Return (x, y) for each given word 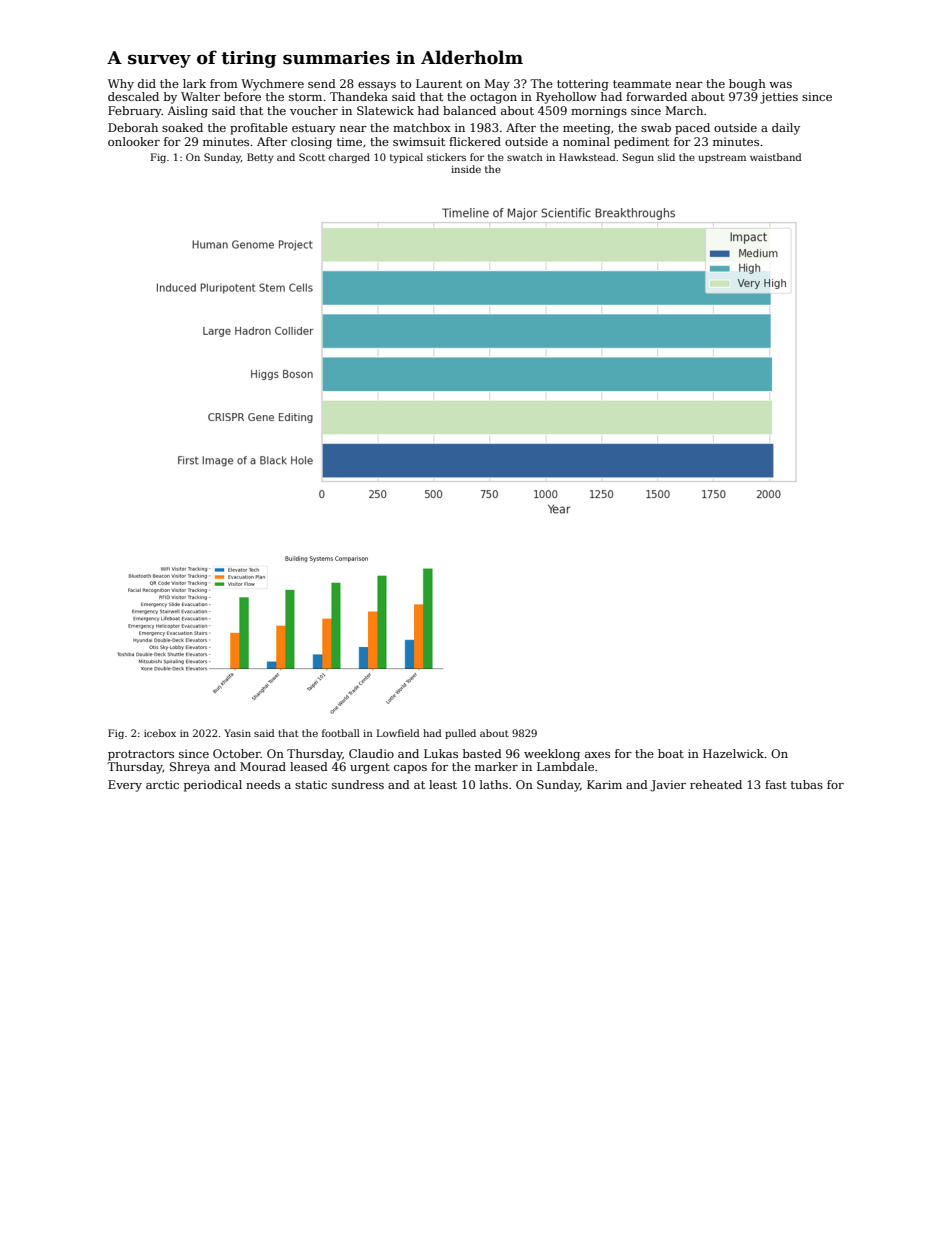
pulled (460, 734)
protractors (141, 755)
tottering (583, 85)
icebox (160, 733)
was (780, 85)
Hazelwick (733, 753)
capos (410, 769)
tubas (807, 784)
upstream (722, 158)
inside (466, 169)
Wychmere (272, 85)
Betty (260, 158)
